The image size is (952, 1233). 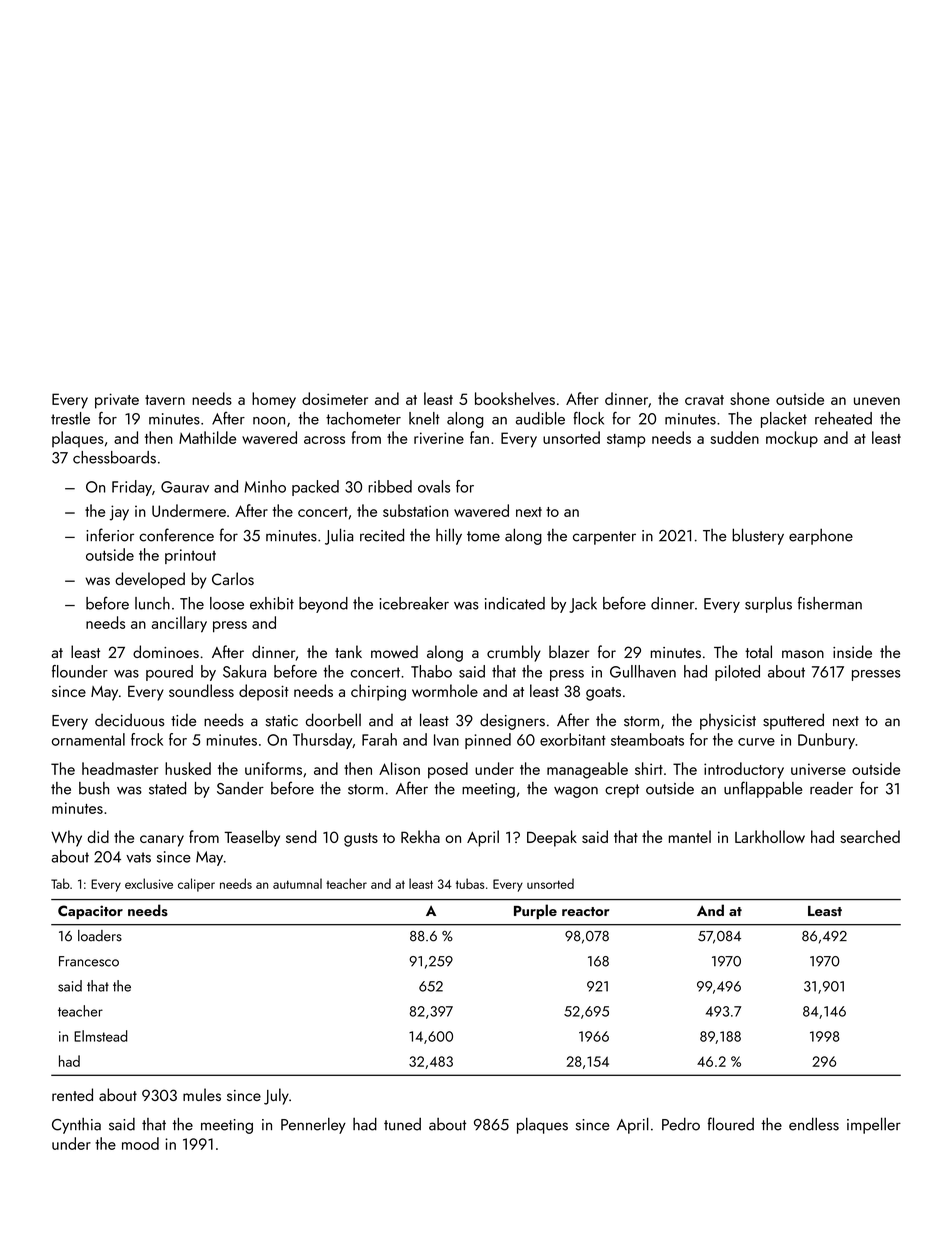 What do you see at coordinates (681, 1124) in the page?
I see `Pedro` at bounding box center [681, 1124].
